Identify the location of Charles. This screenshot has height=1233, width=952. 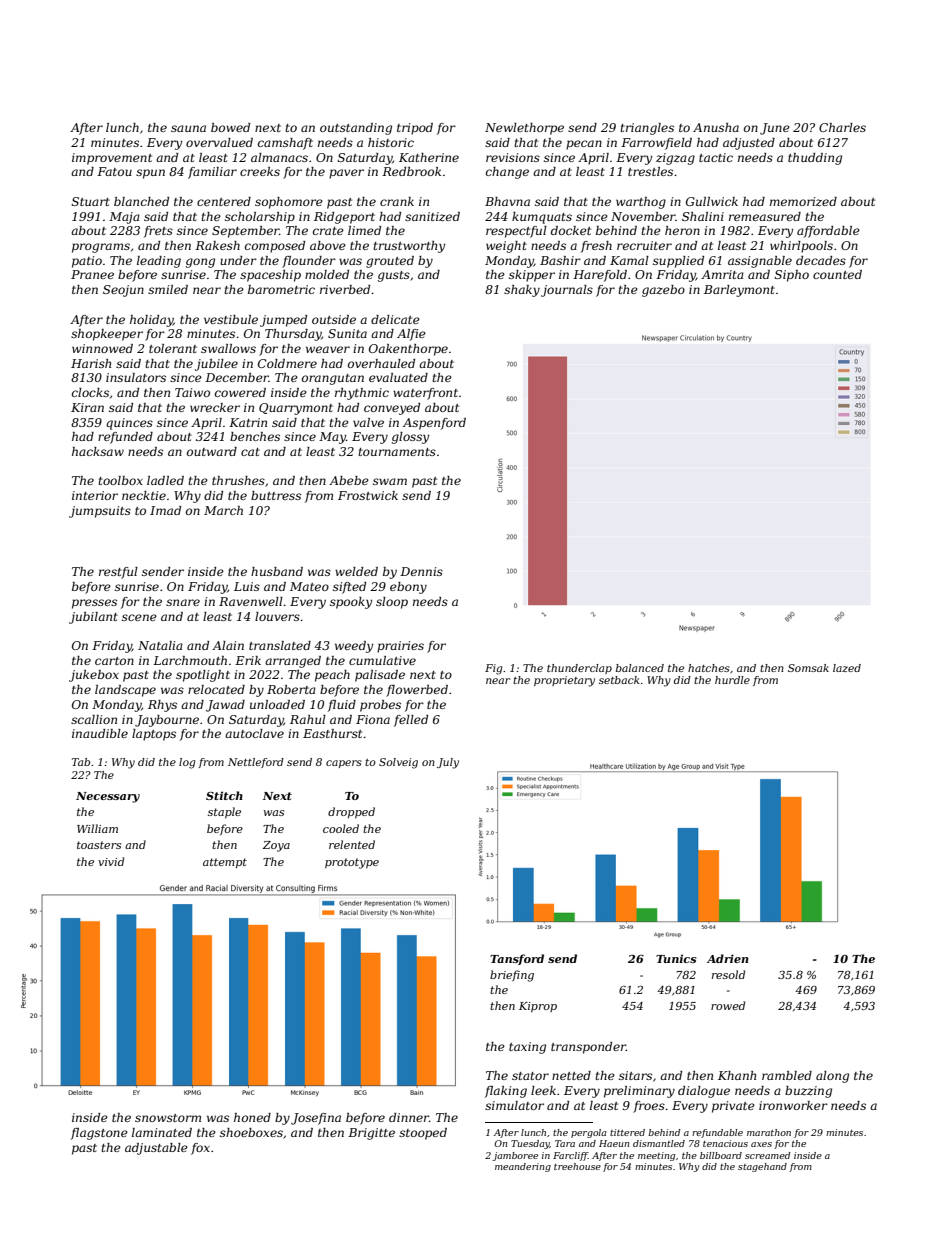
(842, 127).
